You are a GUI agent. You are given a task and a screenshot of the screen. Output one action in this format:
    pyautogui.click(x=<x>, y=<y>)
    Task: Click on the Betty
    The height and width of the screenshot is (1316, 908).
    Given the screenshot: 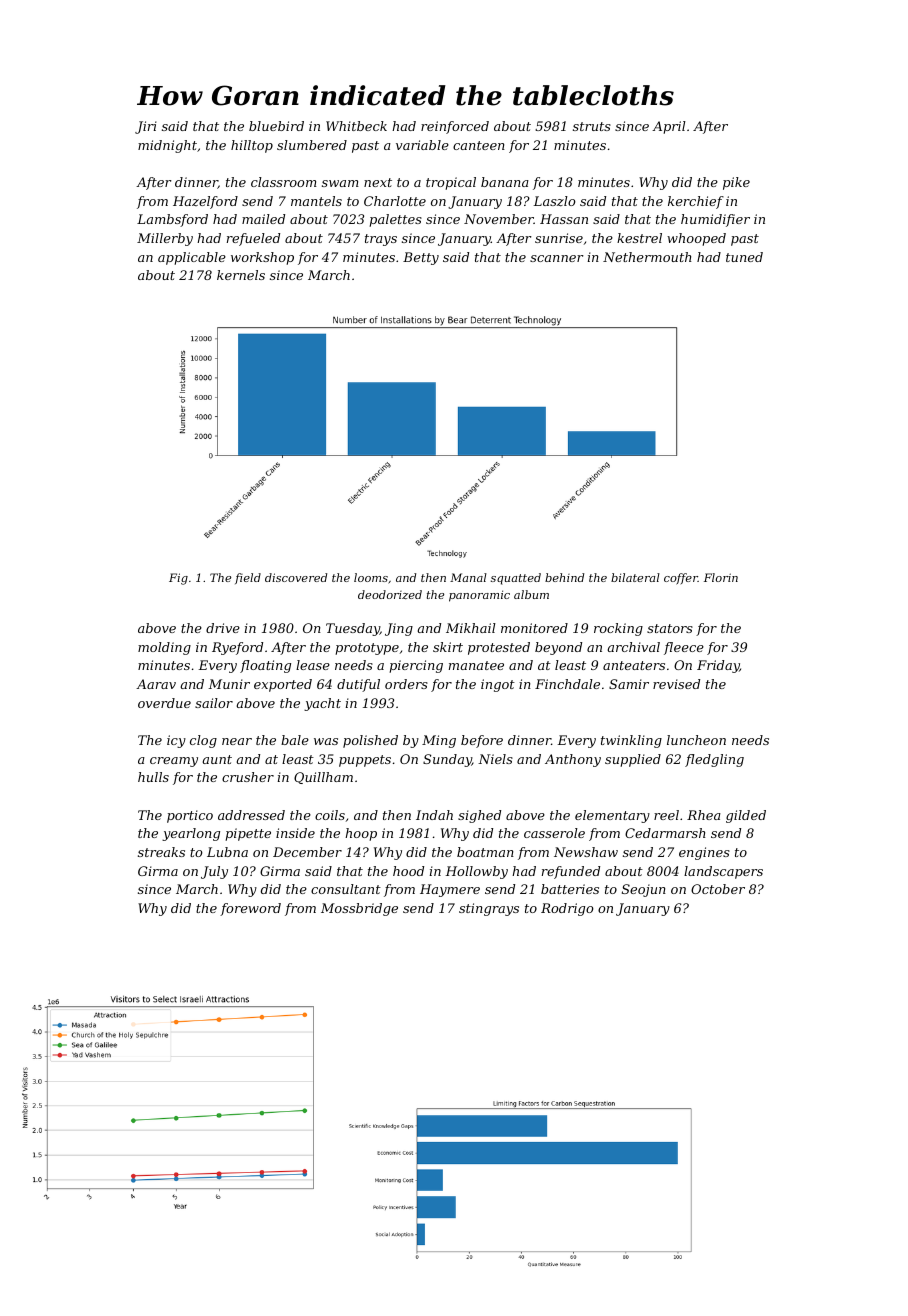 What is the action you would take?
    pyautogui.click(x=421, y=258)
